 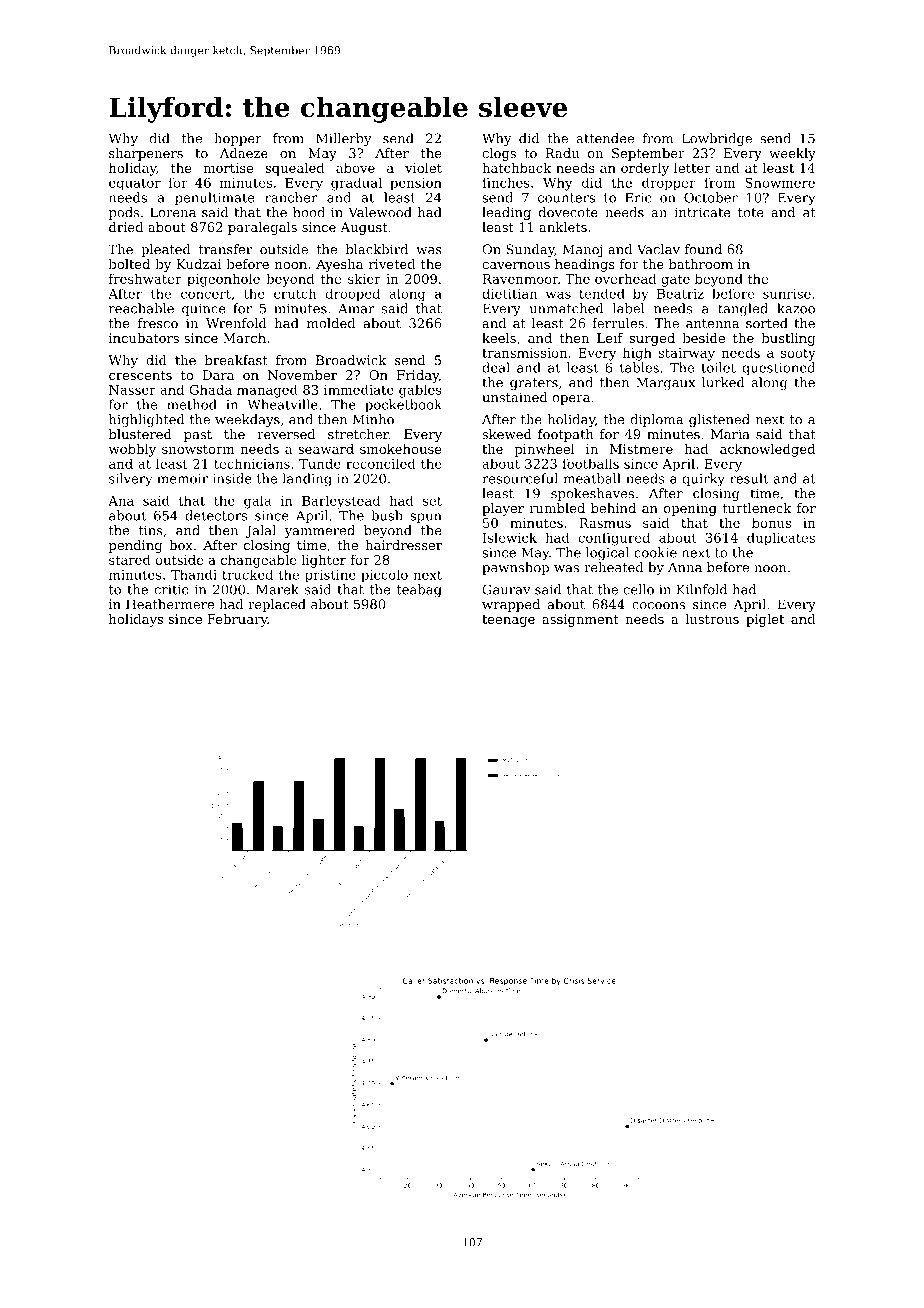 What do you see at coordinates (135, 185) in the screenshot?
I see `equator` at bounding box center [135, 185].
